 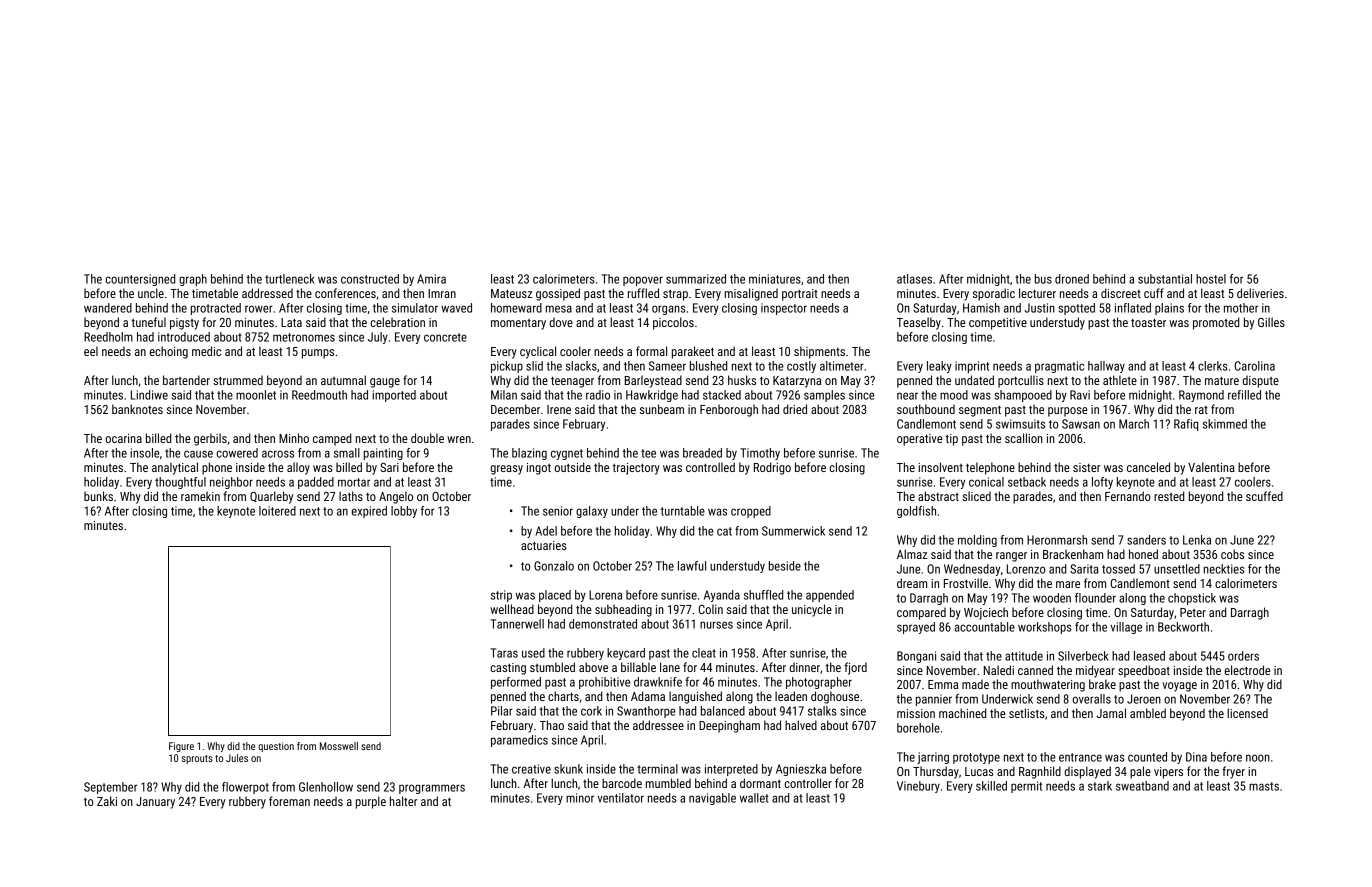 I want to click on chopstick, so click(x=1192, y=599).
